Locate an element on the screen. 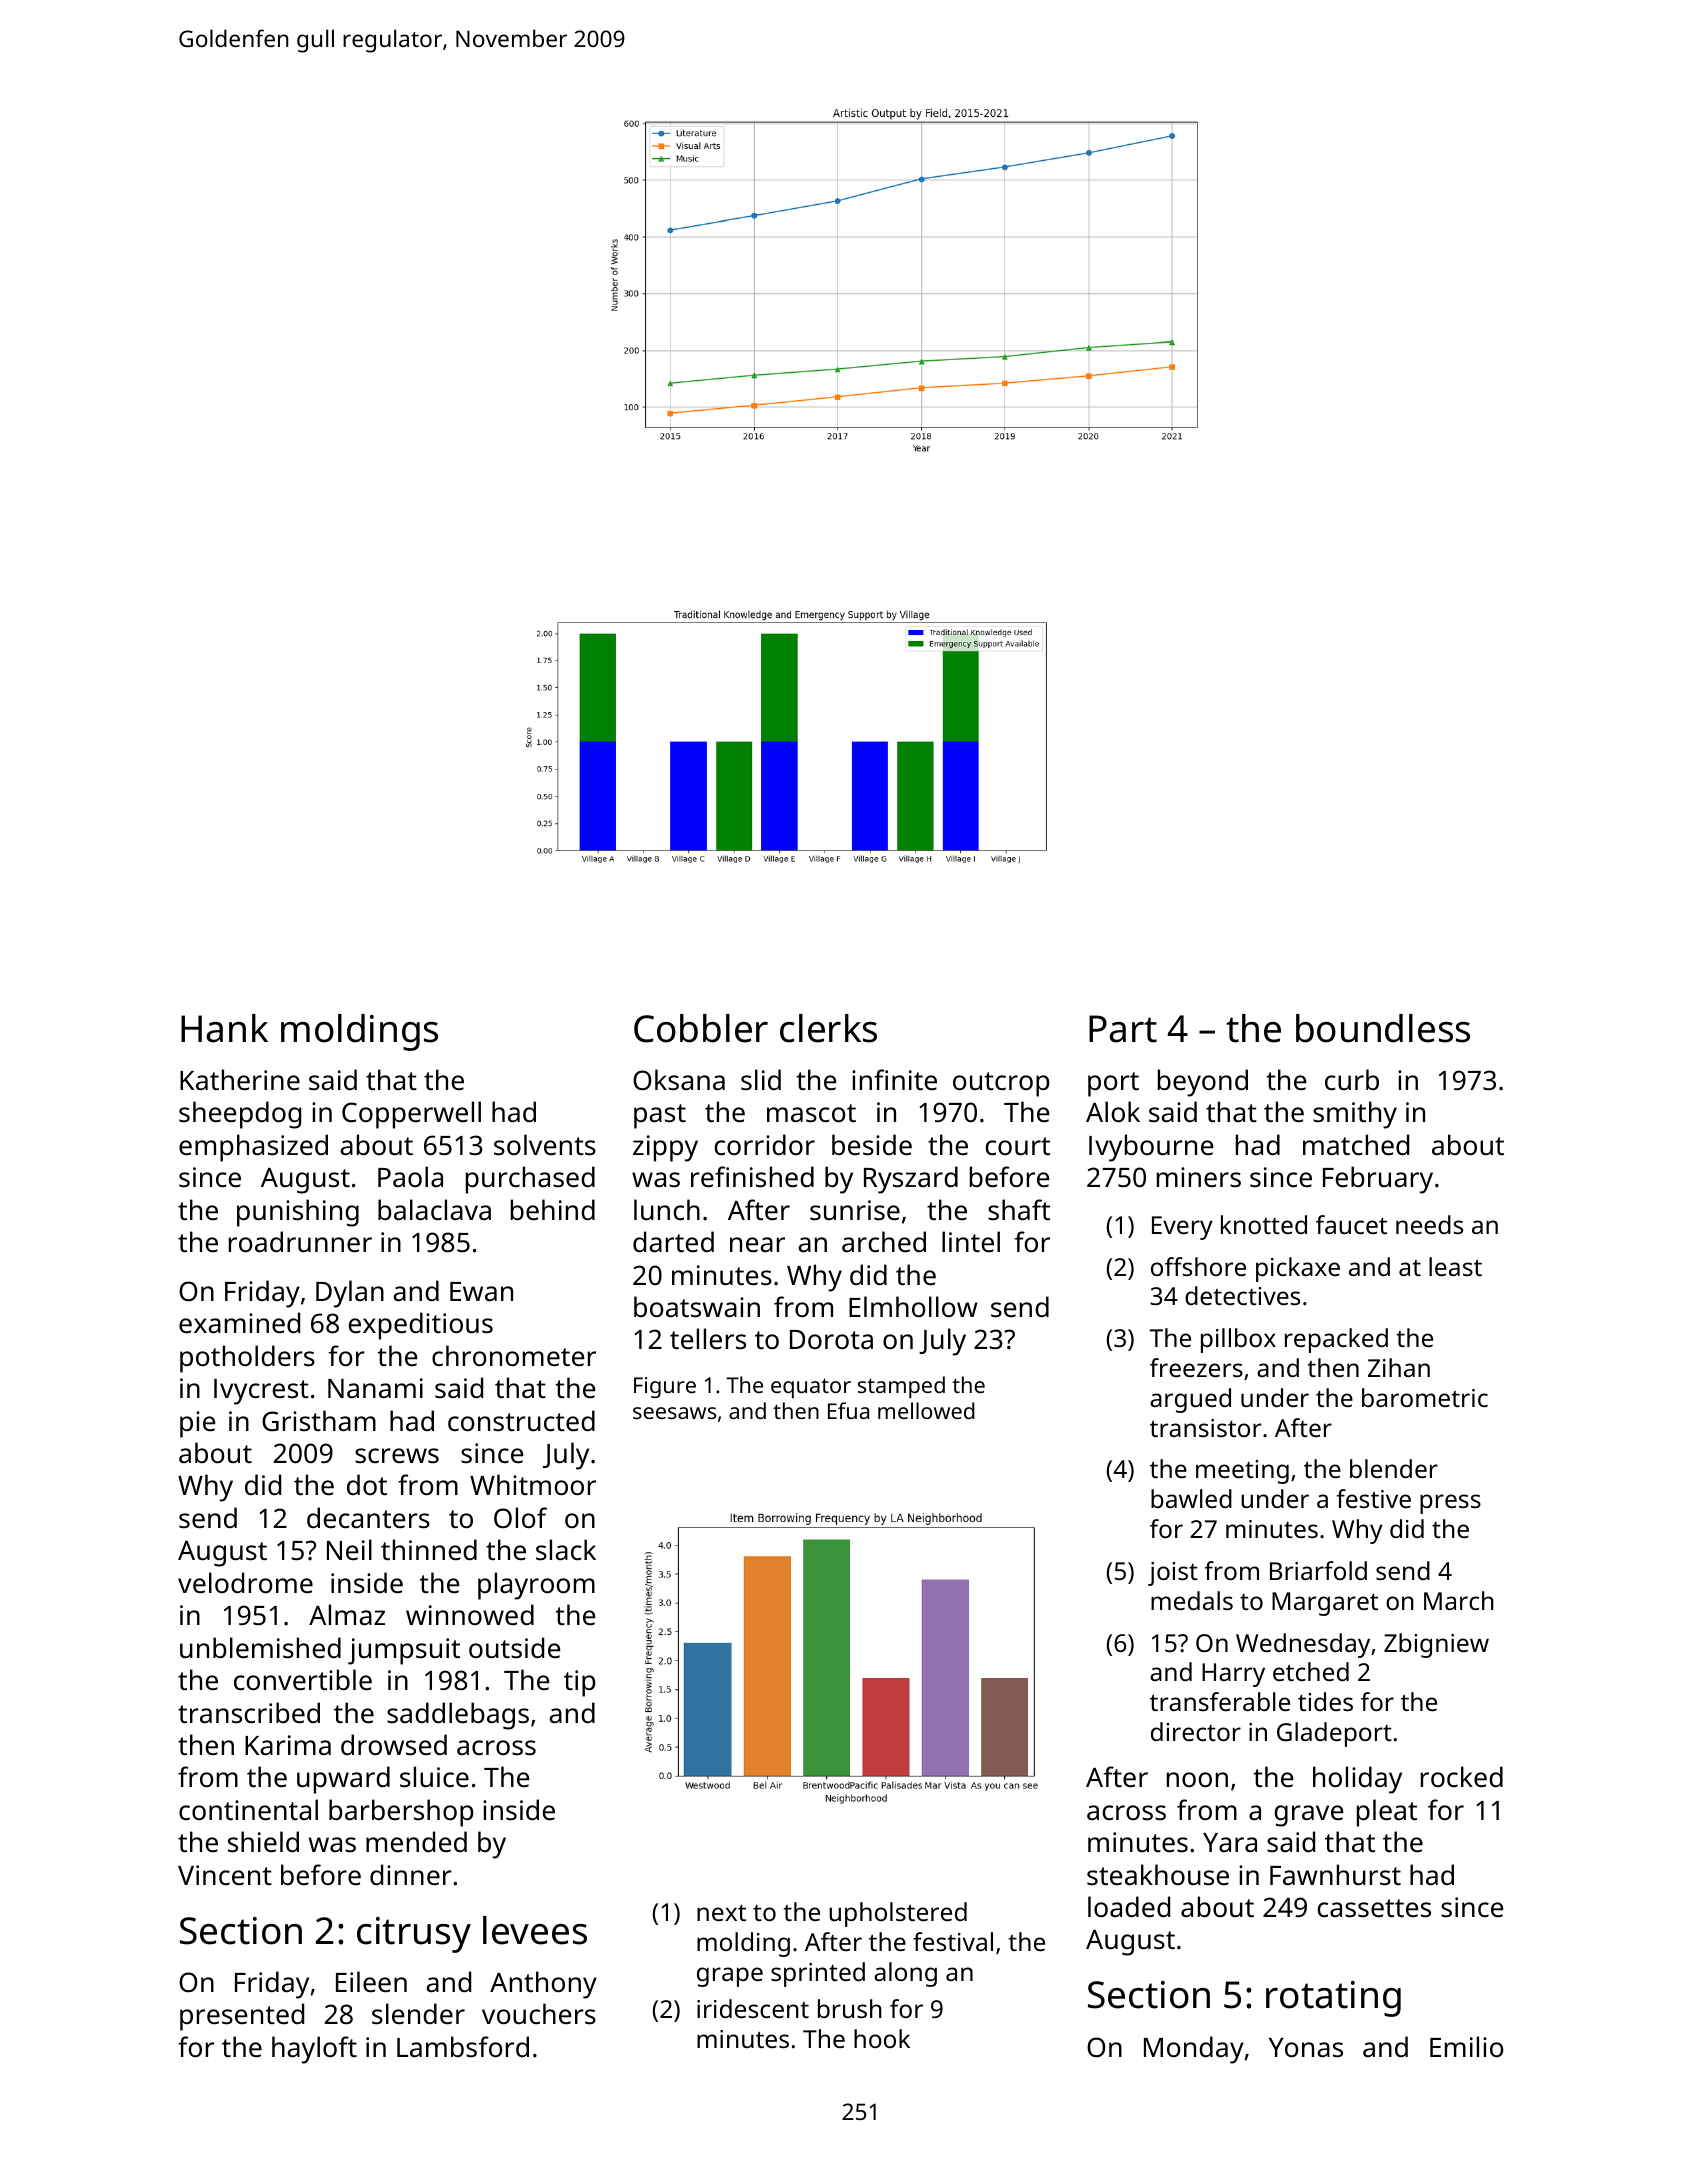 The height and width of the screenshot is (2178, 1683). argued is located at coordinates (1190, 1400).
